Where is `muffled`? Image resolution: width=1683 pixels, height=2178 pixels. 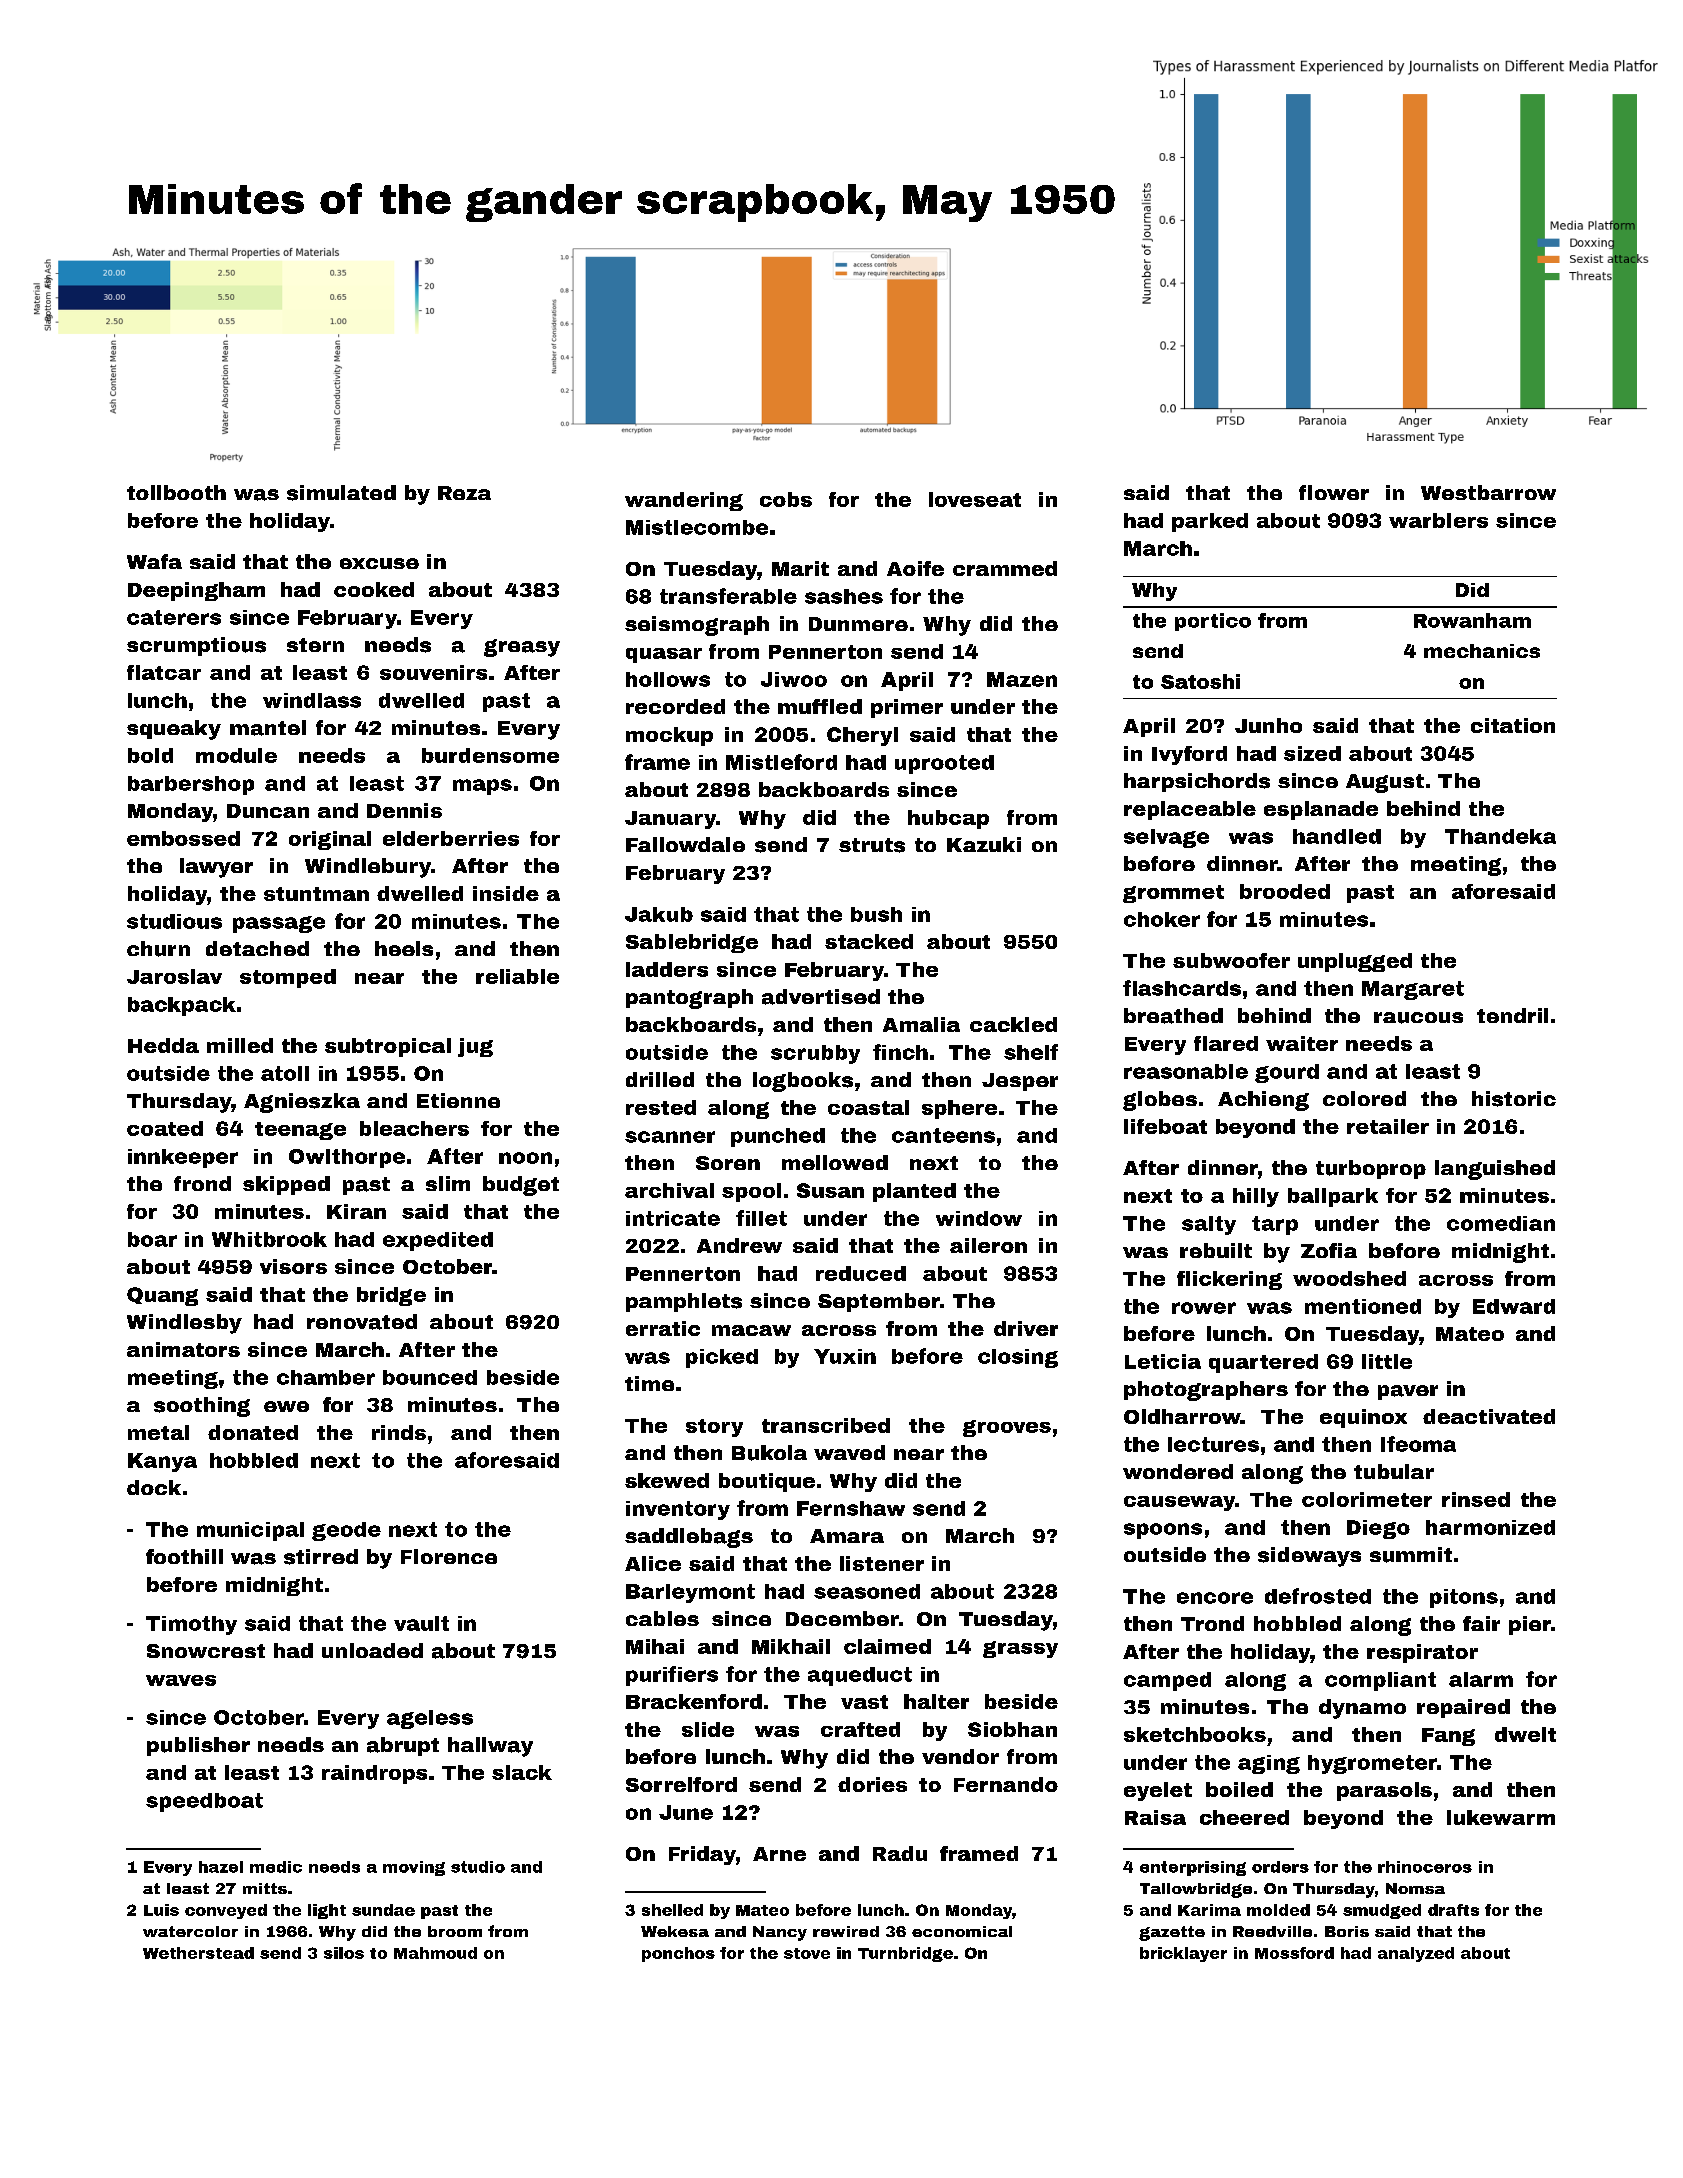
muffled is located at coordinates (820, 706).
